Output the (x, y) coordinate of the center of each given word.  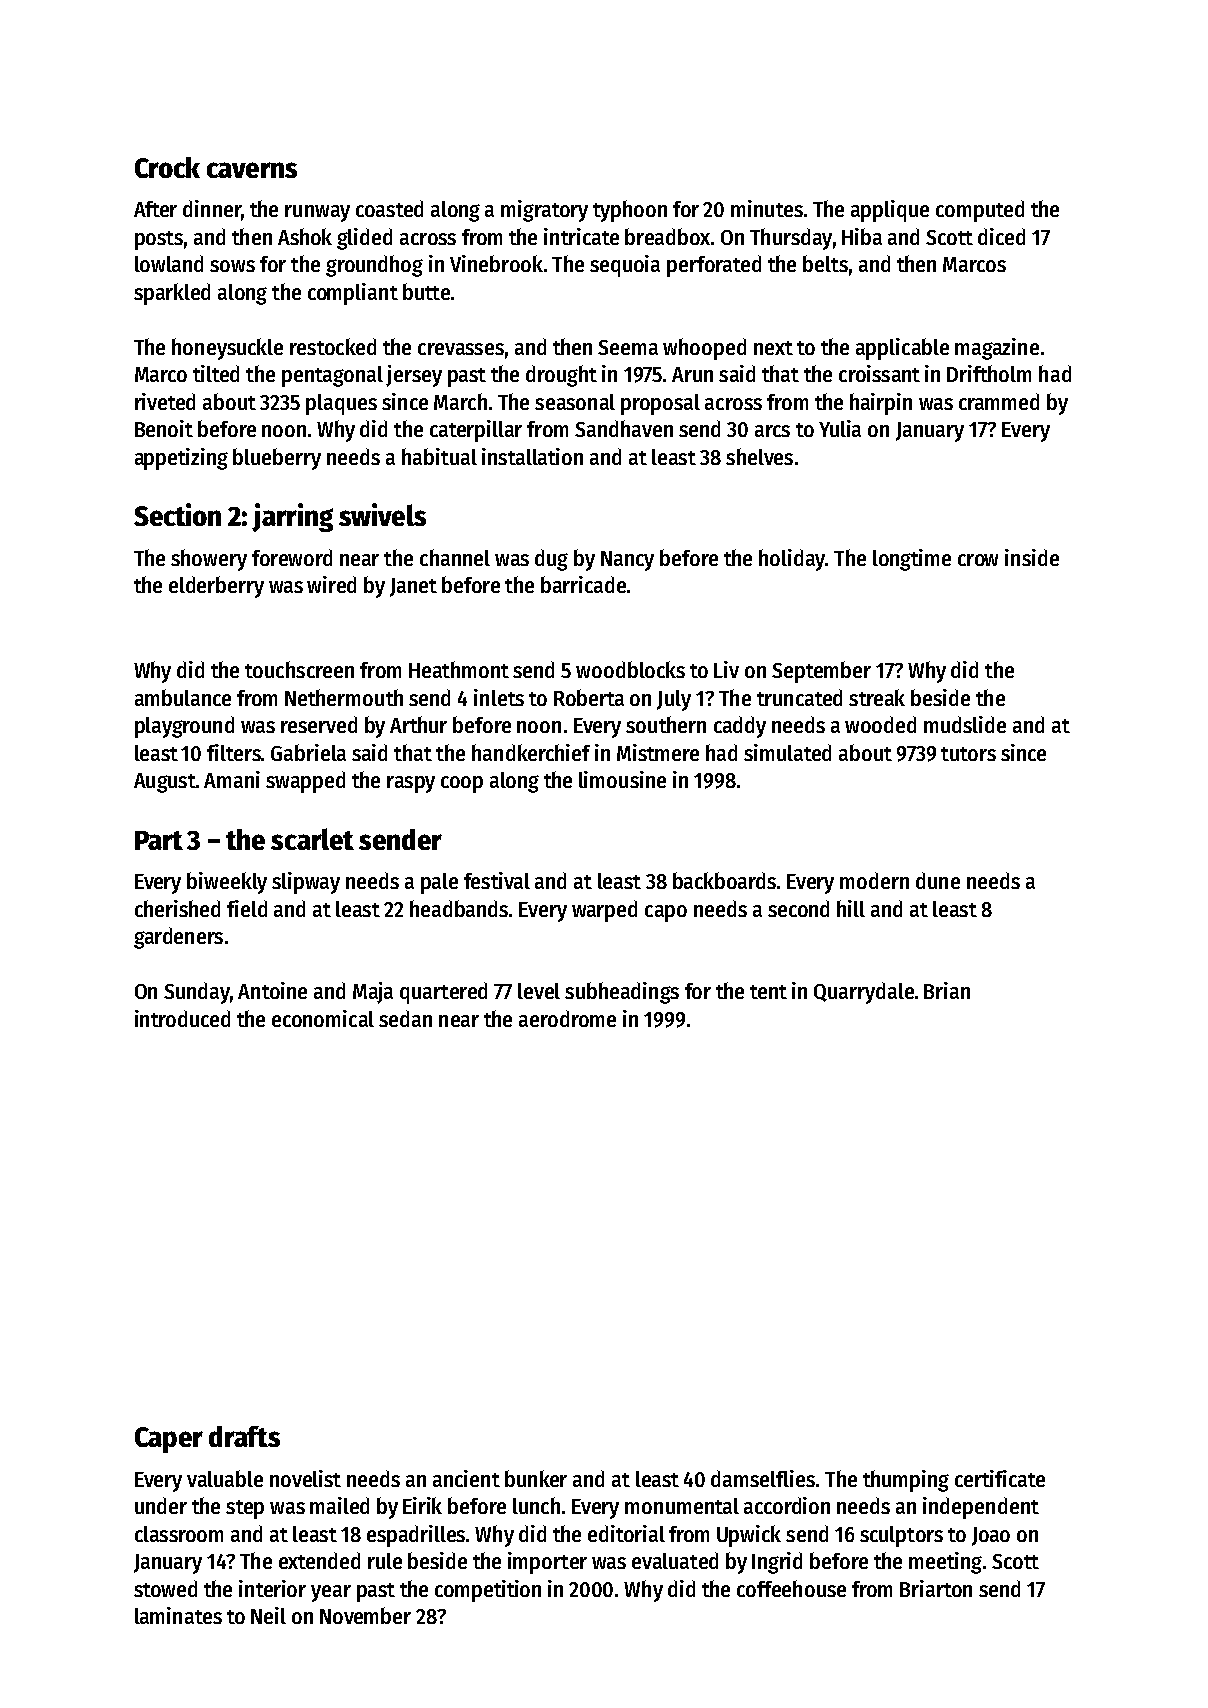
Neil (268, 1615)
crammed (999, 401)
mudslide (965, 724)
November (365, 1615)
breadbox (667, 236)
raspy (411, 784)
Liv (726, 669)
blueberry (277, 459)
